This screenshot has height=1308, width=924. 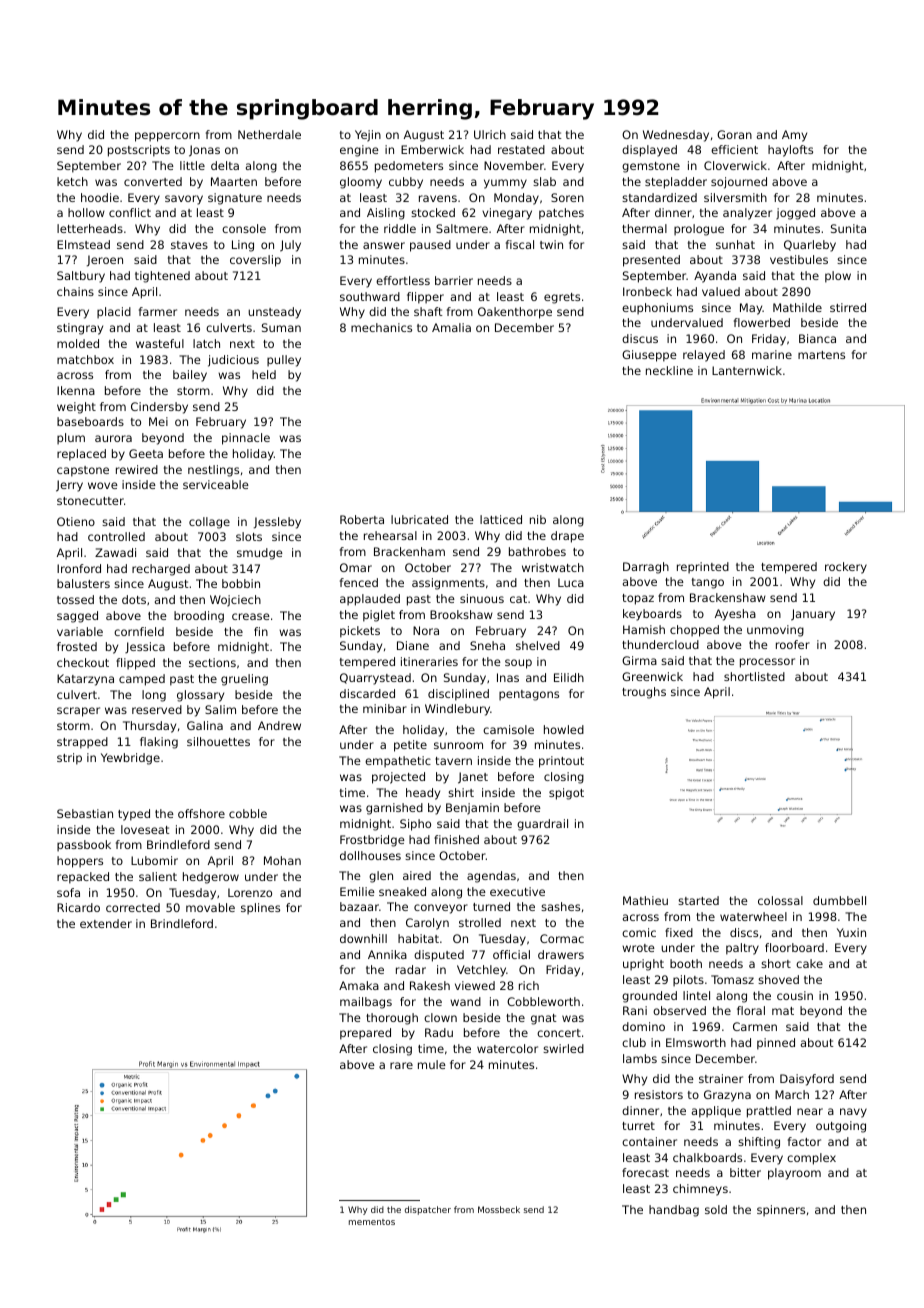 I want to click on handbag, so click(x=674, y=1211).
